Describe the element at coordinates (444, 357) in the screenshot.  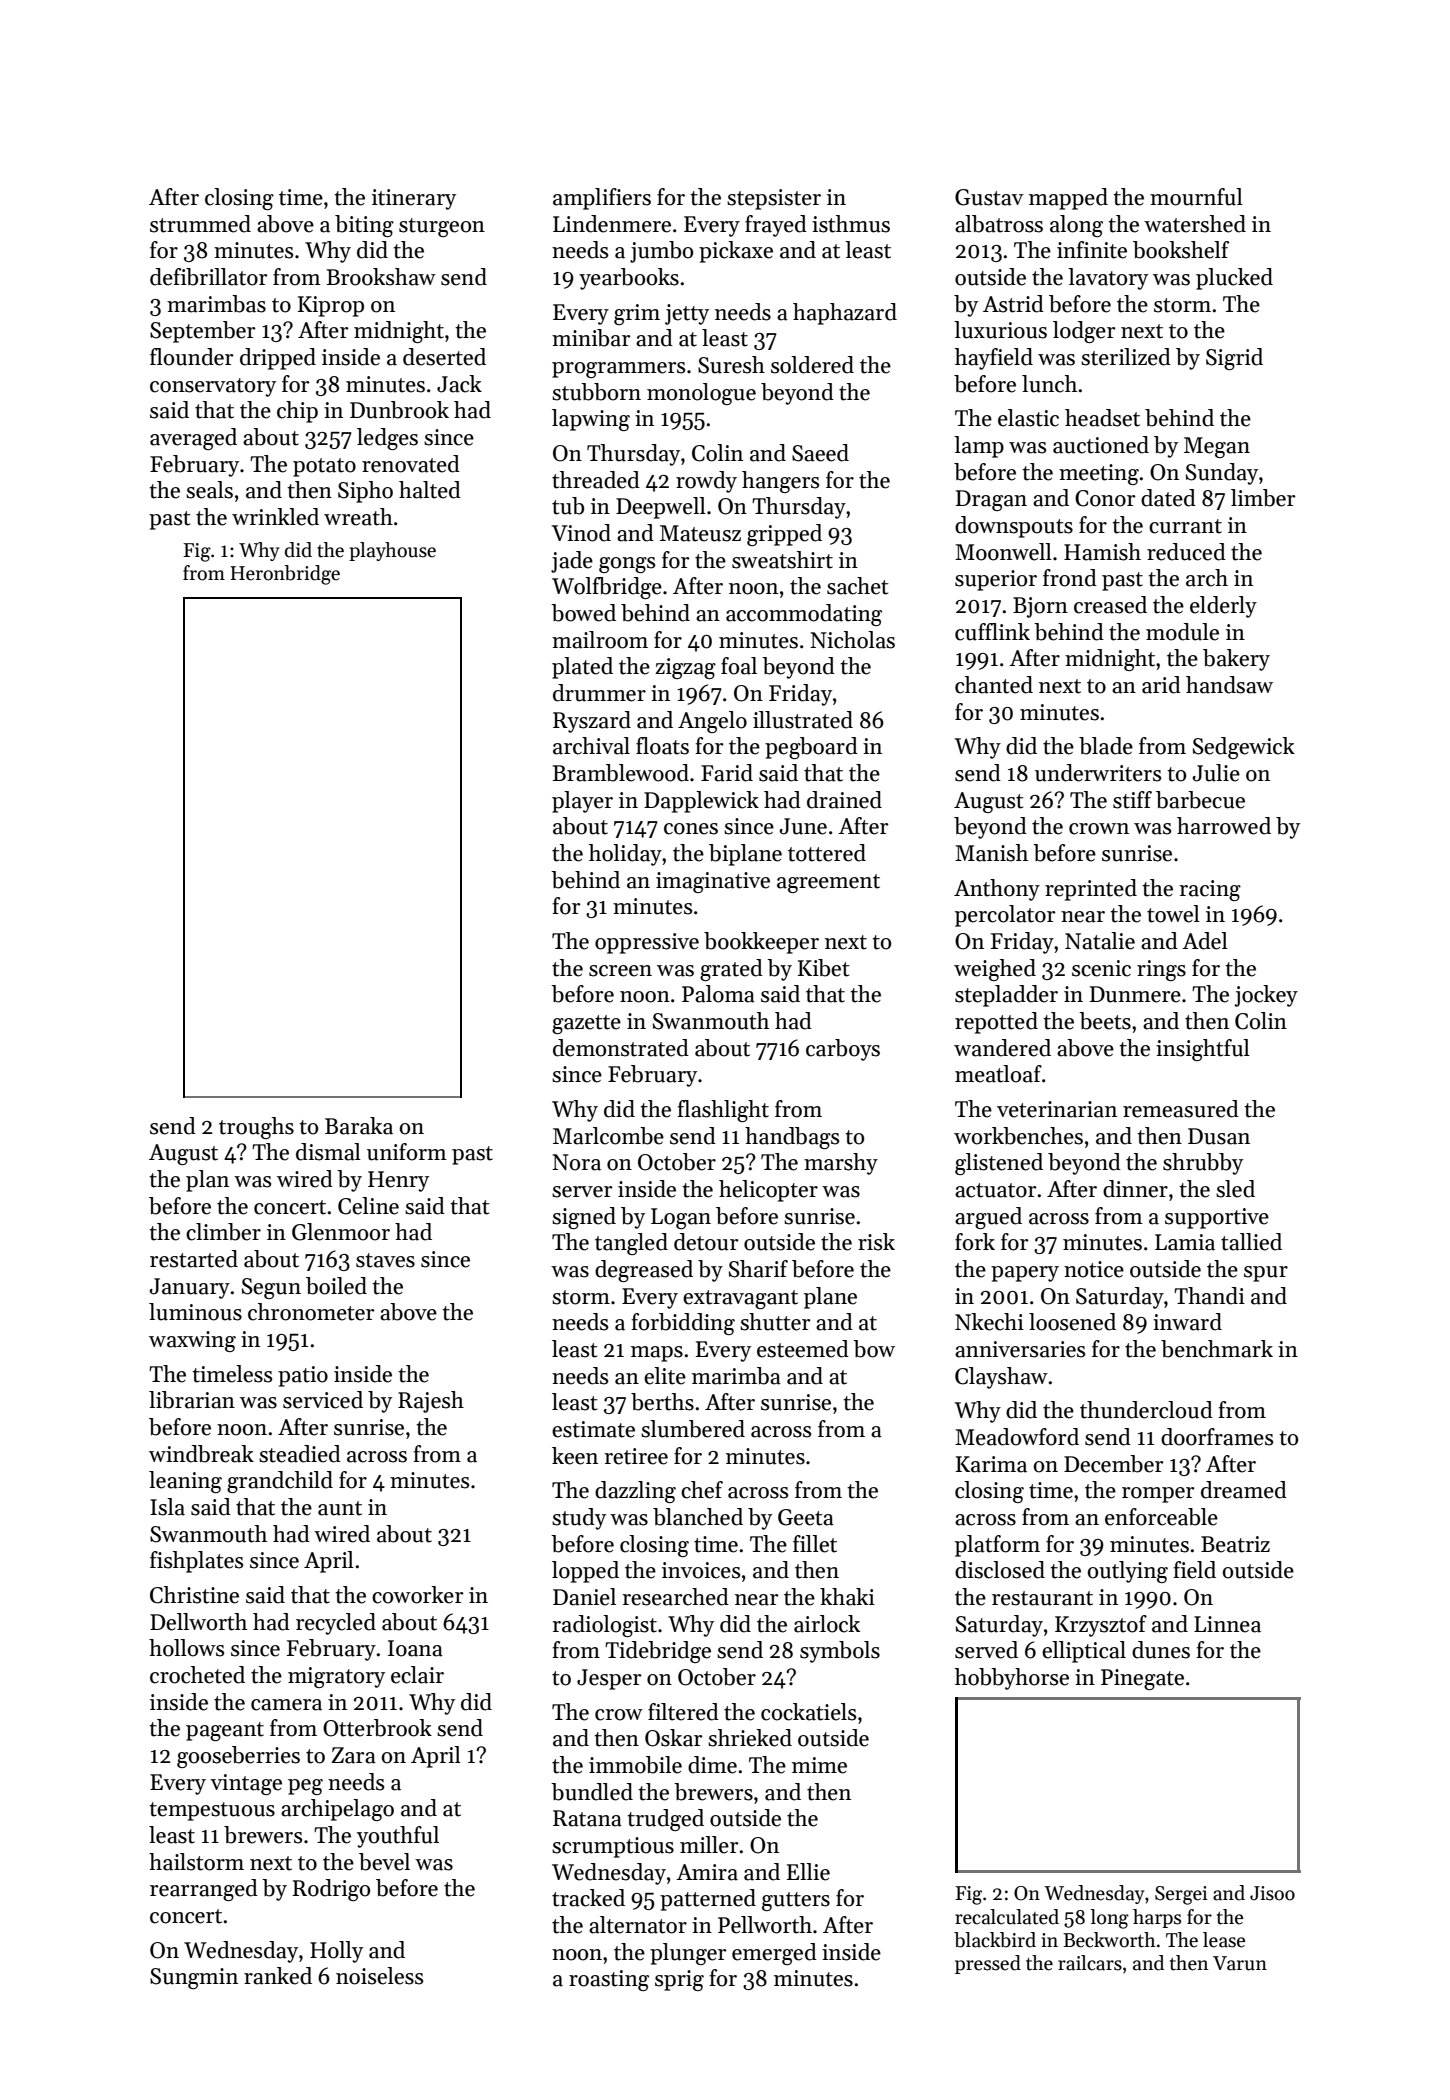
I see `deserted` at that location.
